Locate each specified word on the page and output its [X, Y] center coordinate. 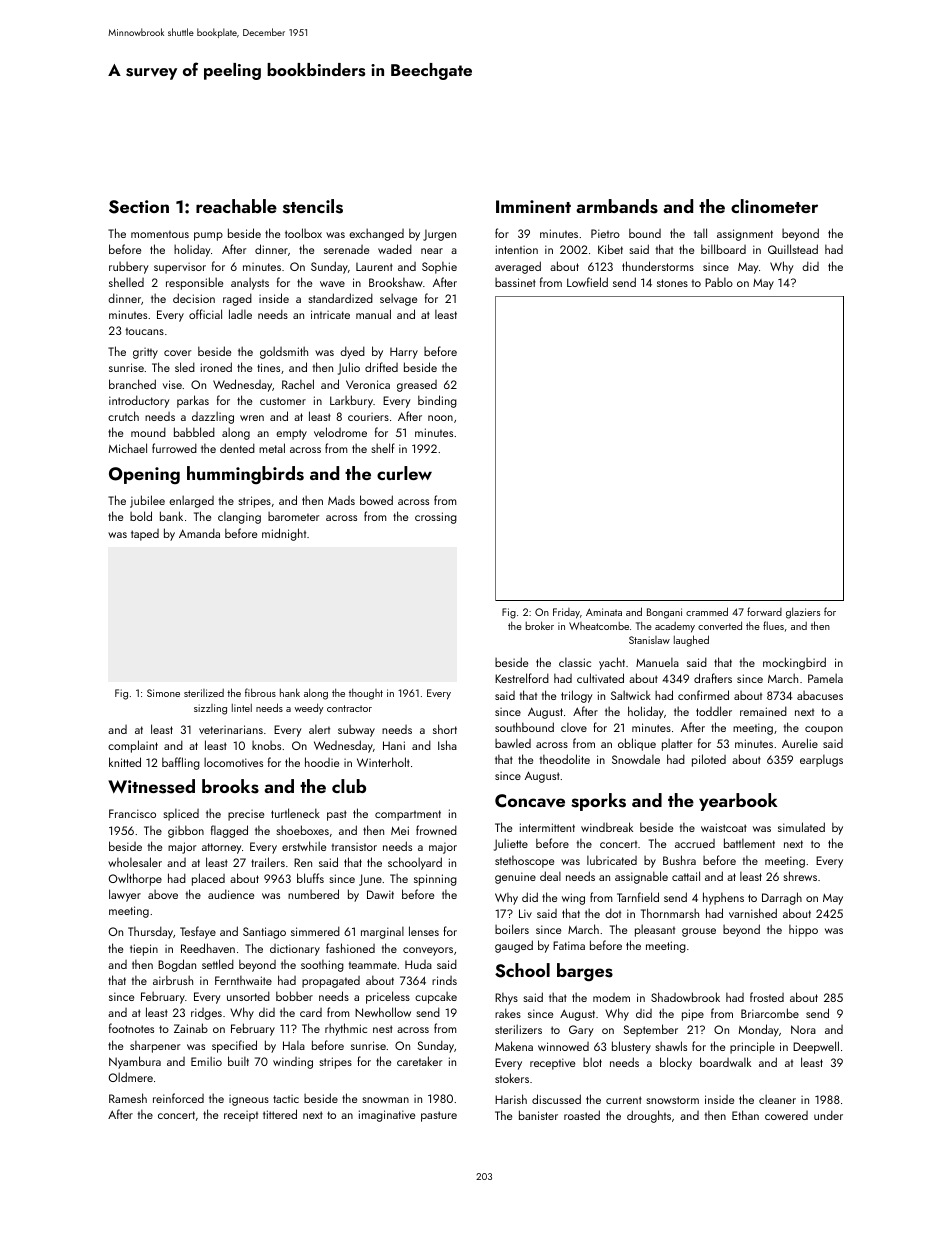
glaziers [803, 613]
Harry [404, 353]
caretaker [419, 1061]
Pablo [719, 282]
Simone [163, 693]
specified [234, 1046]
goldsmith [284, 352]
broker [539, 625]
